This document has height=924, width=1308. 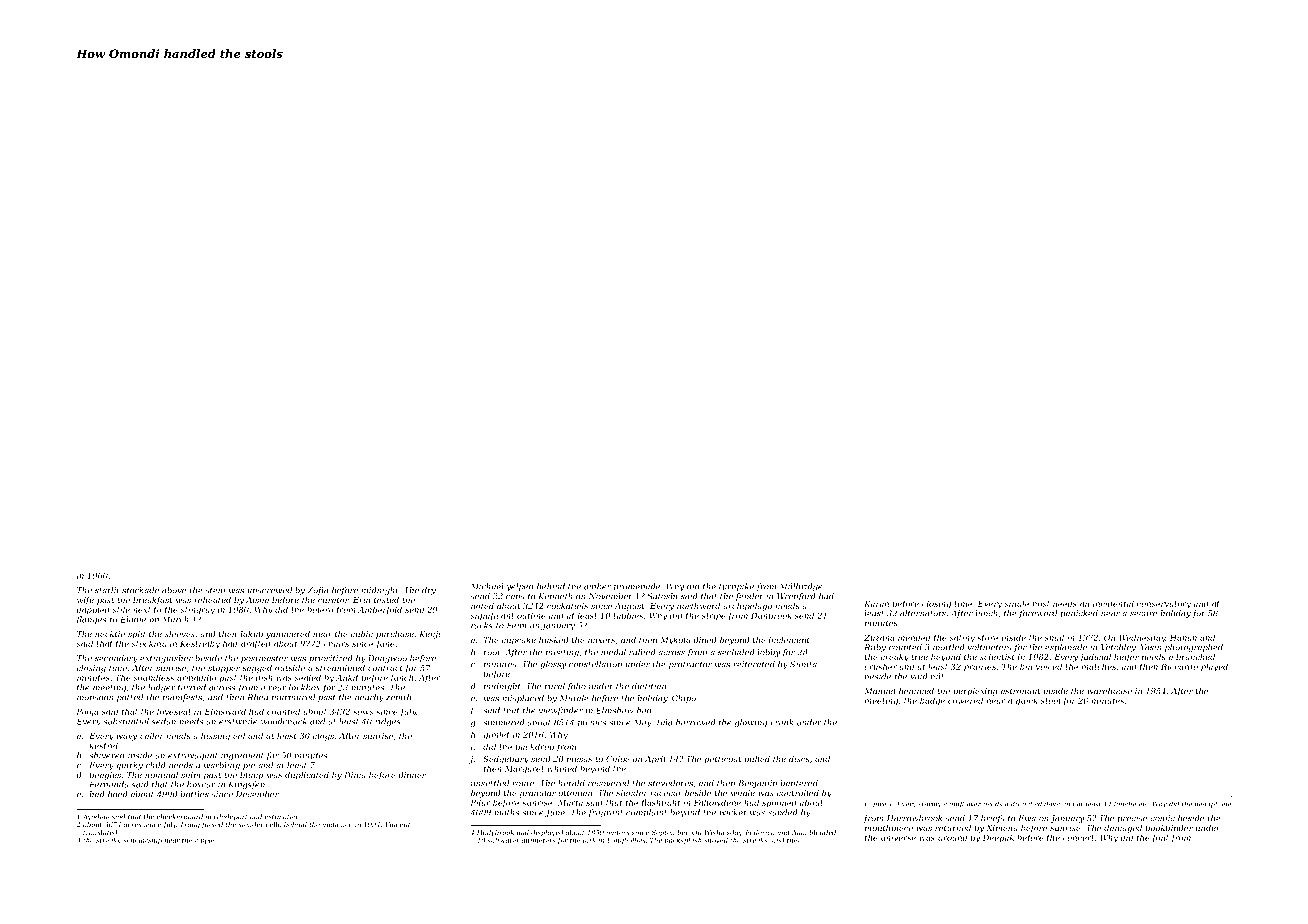 I want to click on incidental, so click(x=1113, y=603).
